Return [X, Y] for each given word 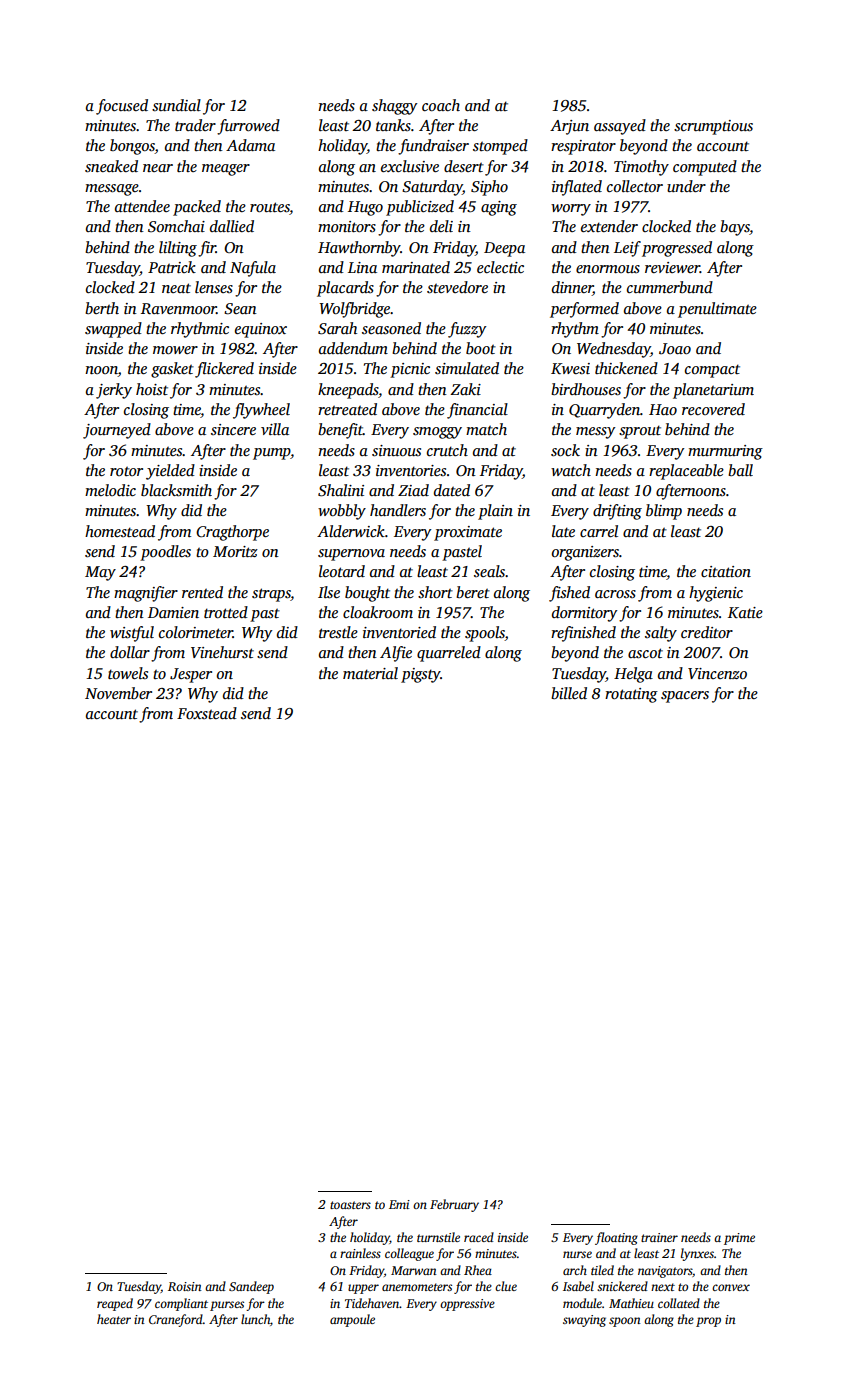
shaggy [394, 107]
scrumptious [713, 127]
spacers [685, 697]
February [454, 1205]
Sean [240, 309]
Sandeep [251, 1287]
